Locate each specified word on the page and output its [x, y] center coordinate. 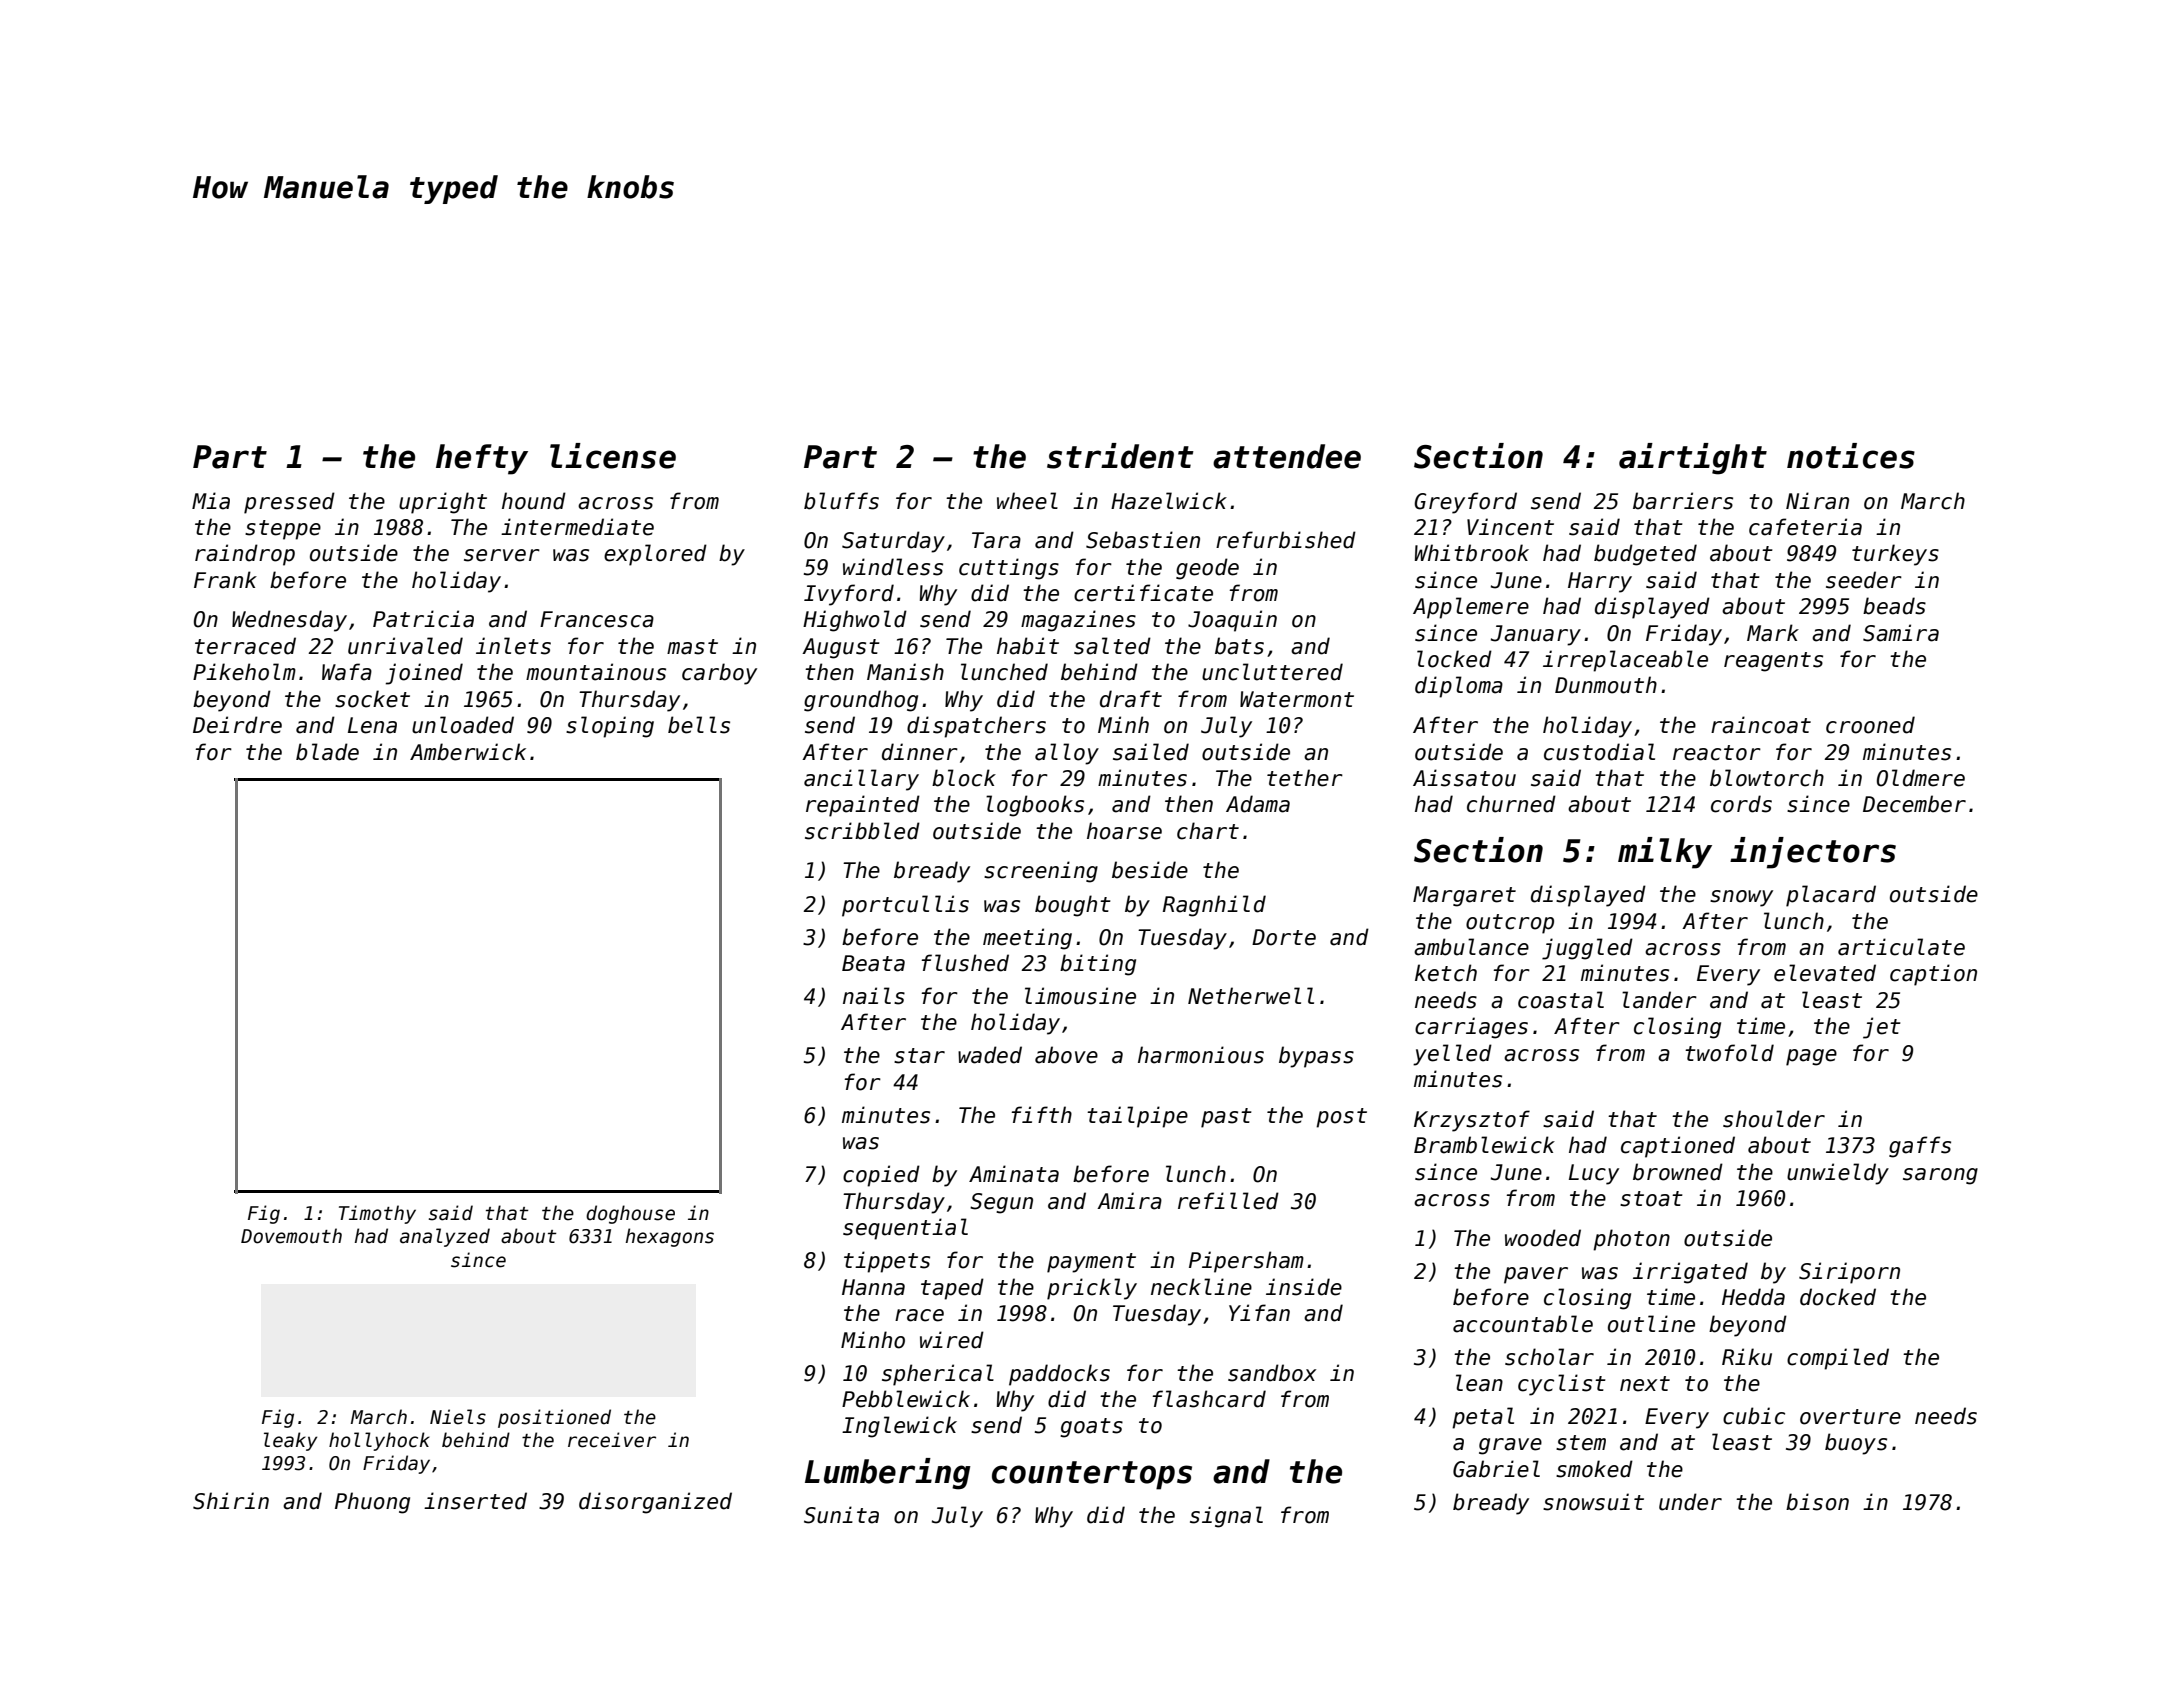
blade [327, 752]
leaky [290, 1441]
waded [990, 1055]
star [919, 1056]
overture [1850, 1417]
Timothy [377, 1214]
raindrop [245, 555]
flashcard [1209, 1399]
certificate [1143, 593]
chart [1208, 831]
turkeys [1895, 555]
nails [874, 996]
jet [1882, 1028]
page [1811, 1057]
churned [1511, 804]
